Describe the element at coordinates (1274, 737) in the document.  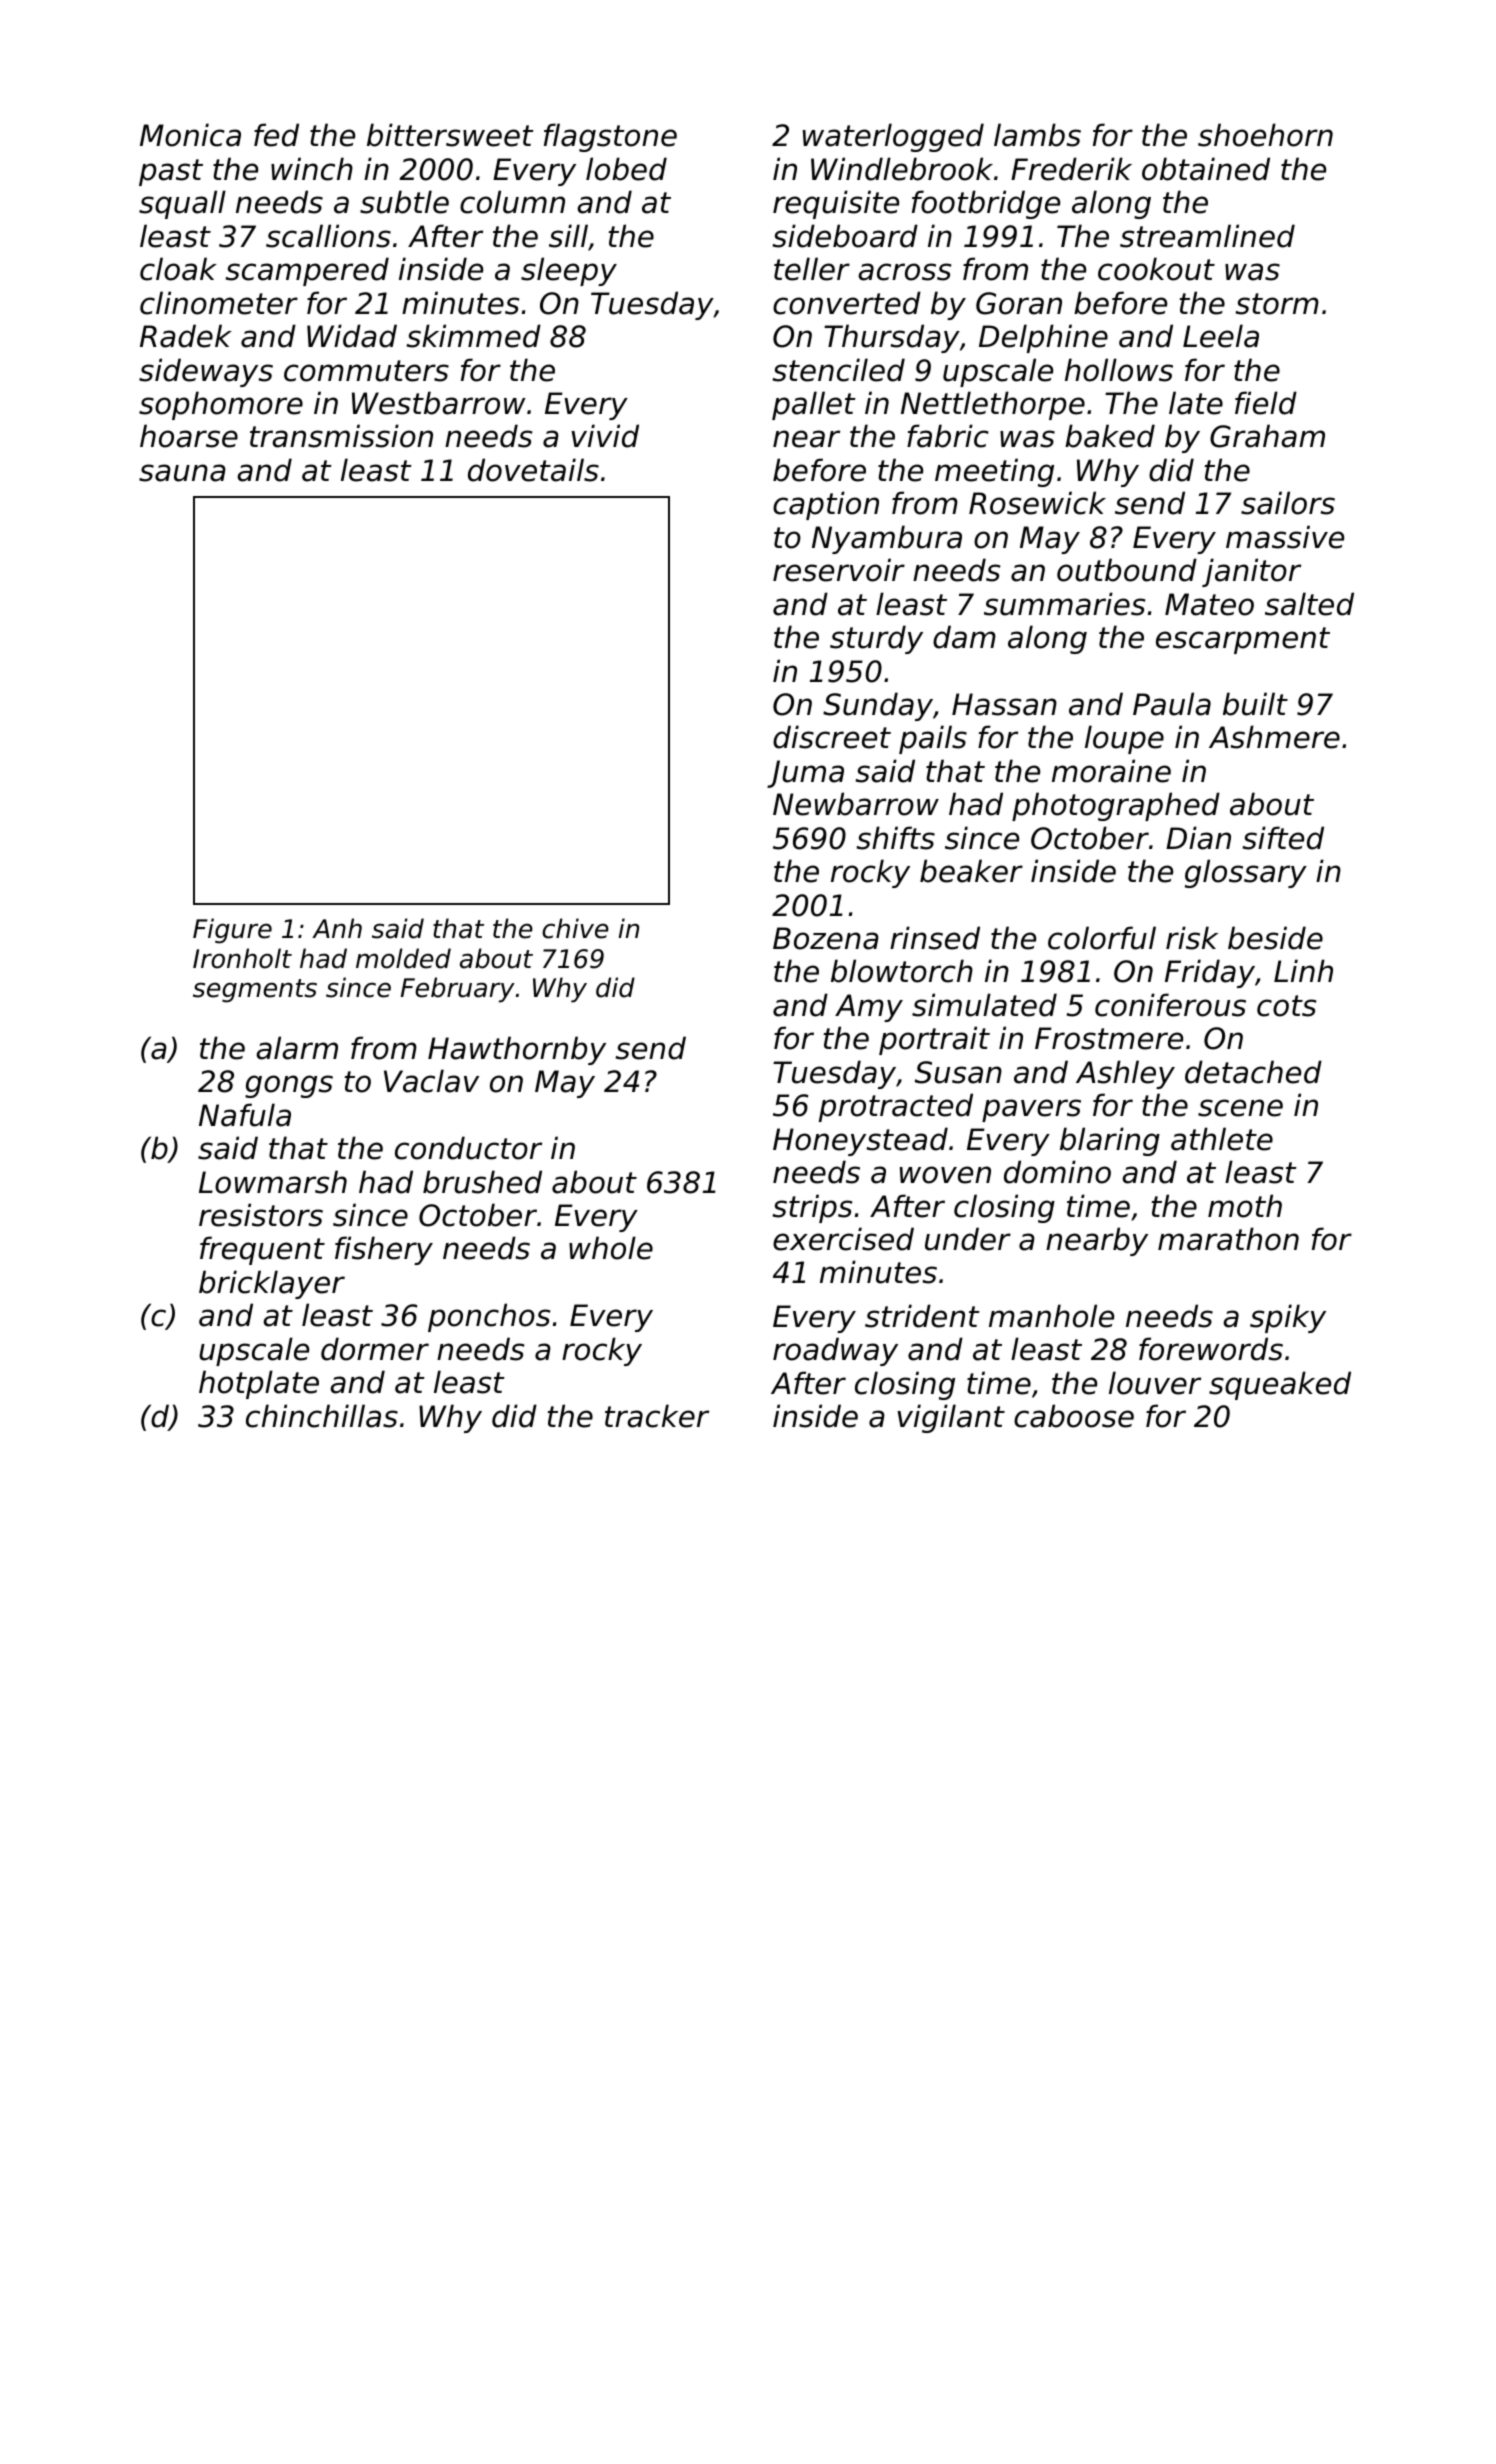
I see `Ashmere` at that location.
